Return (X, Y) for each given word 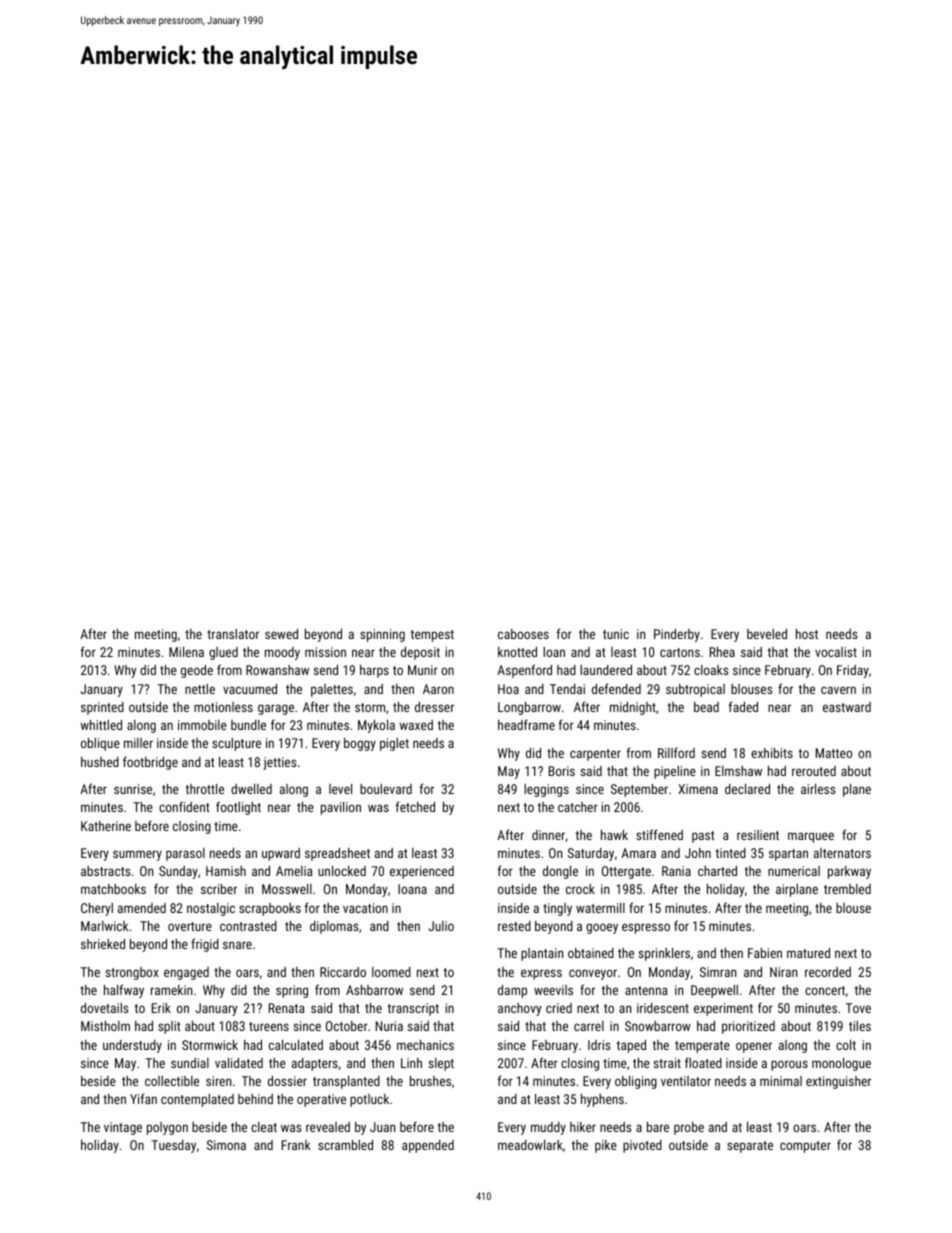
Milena (186, 652)
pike (606, 1146)
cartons (680, 652)
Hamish (226, 871)
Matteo (834, 753)
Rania (676, 871)
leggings (546, 790)
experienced (422, 872)
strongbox (132, 973)
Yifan (143, 1098)
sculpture (236, 744)
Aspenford (524, 671)
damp (512, 991)
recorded (828, 972)
